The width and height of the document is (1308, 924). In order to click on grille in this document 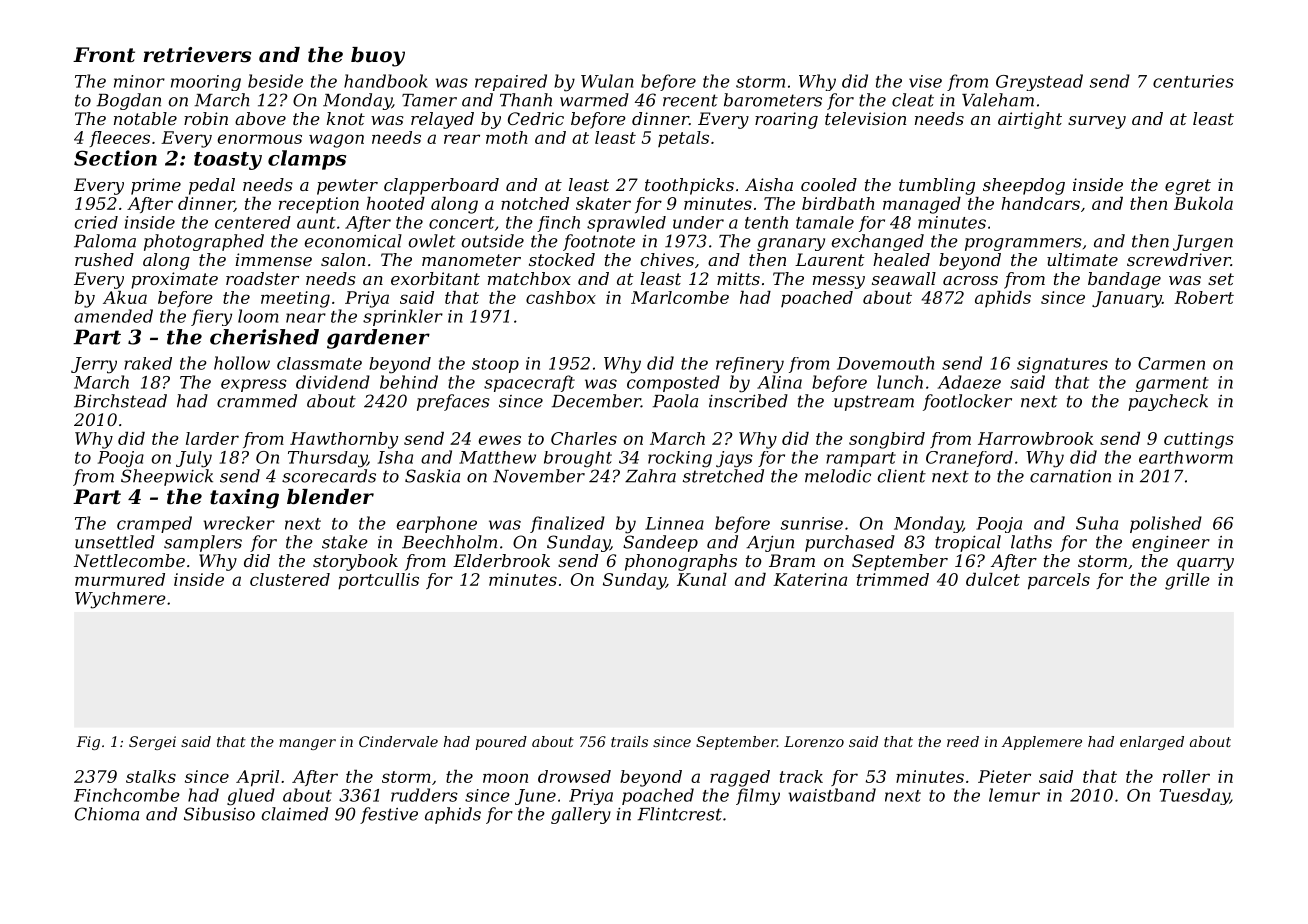, I will do `click(1187, 581)`.
